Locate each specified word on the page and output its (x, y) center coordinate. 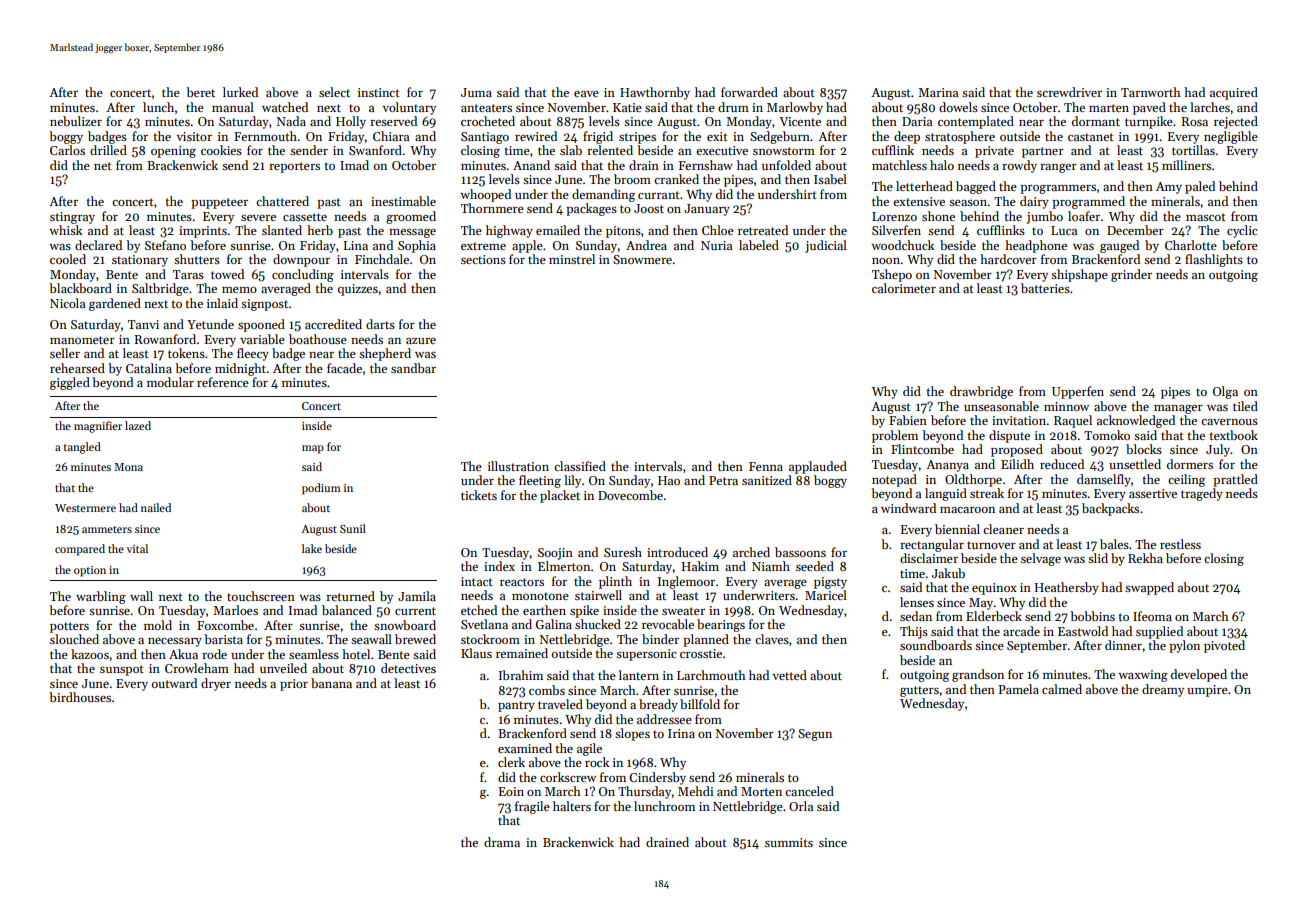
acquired (1234, 93)
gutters (919, 691)
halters (572, 806)
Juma (476, 92)
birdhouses (80, 697)
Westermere (85, 508)
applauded (818, 467)
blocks (1144, 449)
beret (200, 92)
